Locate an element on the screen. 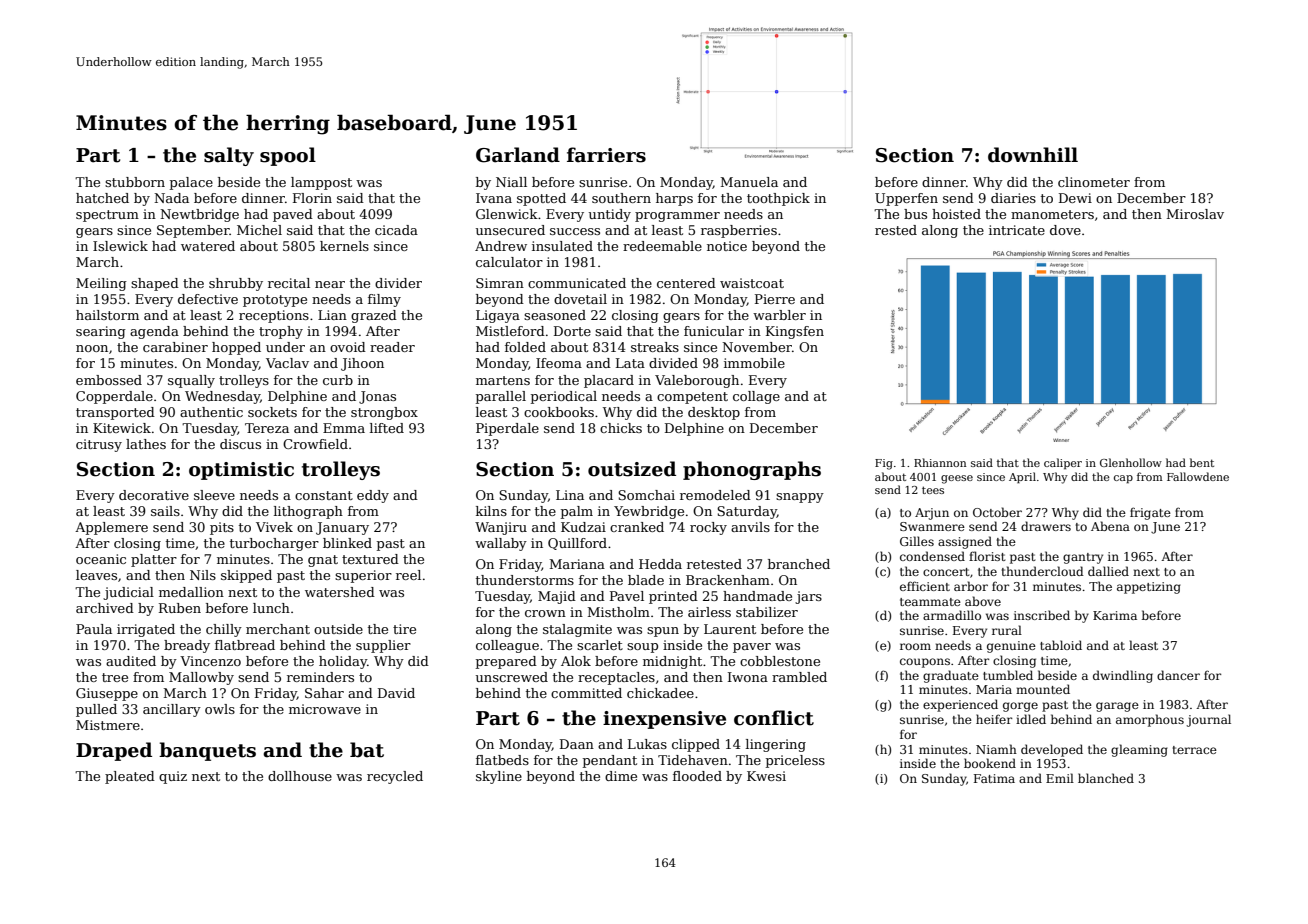  Valeborough is located at coordinates (697, 381).
